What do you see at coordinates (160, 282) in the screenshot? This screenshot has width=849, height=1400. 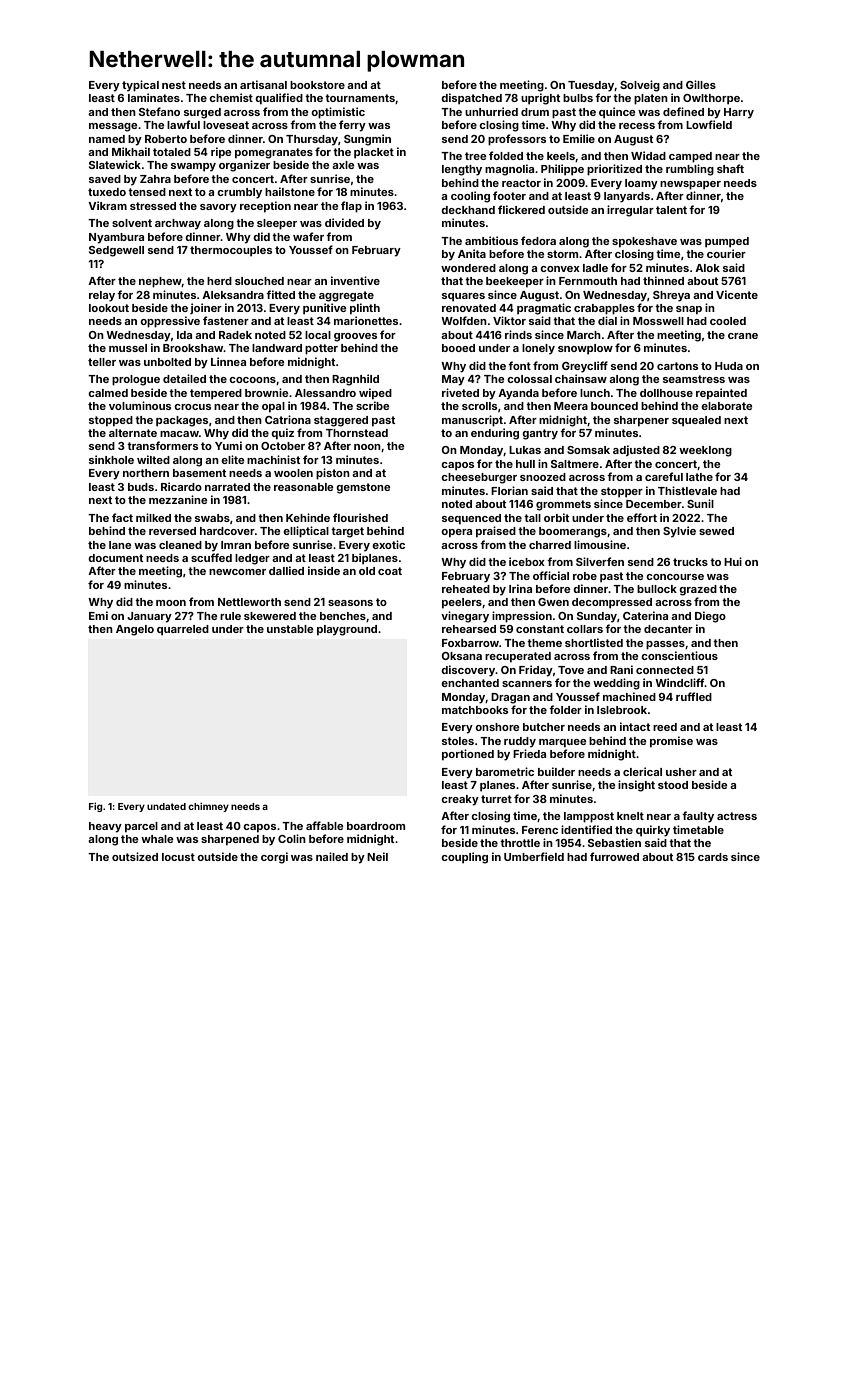 I see `nephew` at bounding box center [160, 282].
